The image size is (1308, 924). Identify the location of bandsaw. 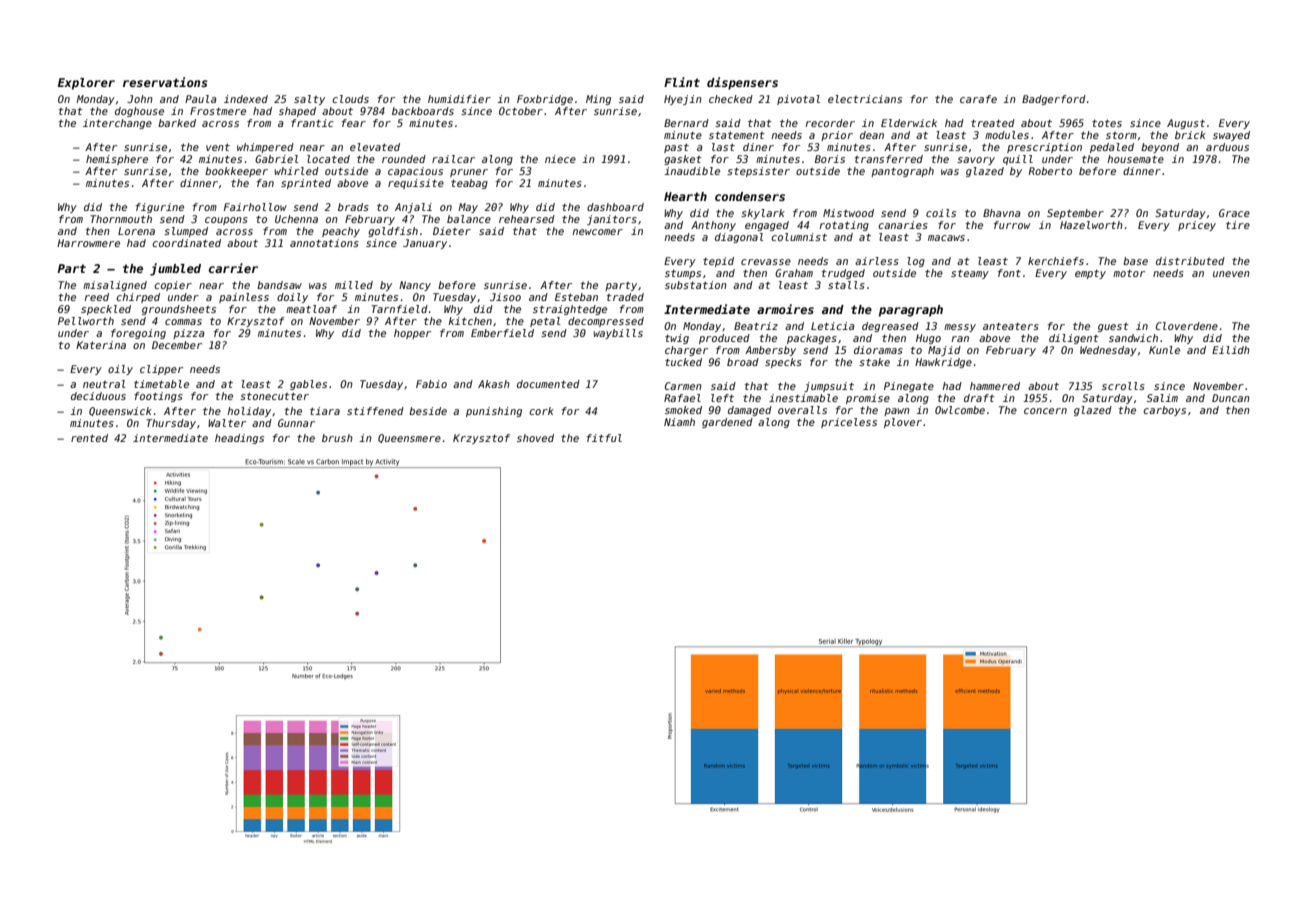
(279, 285).
